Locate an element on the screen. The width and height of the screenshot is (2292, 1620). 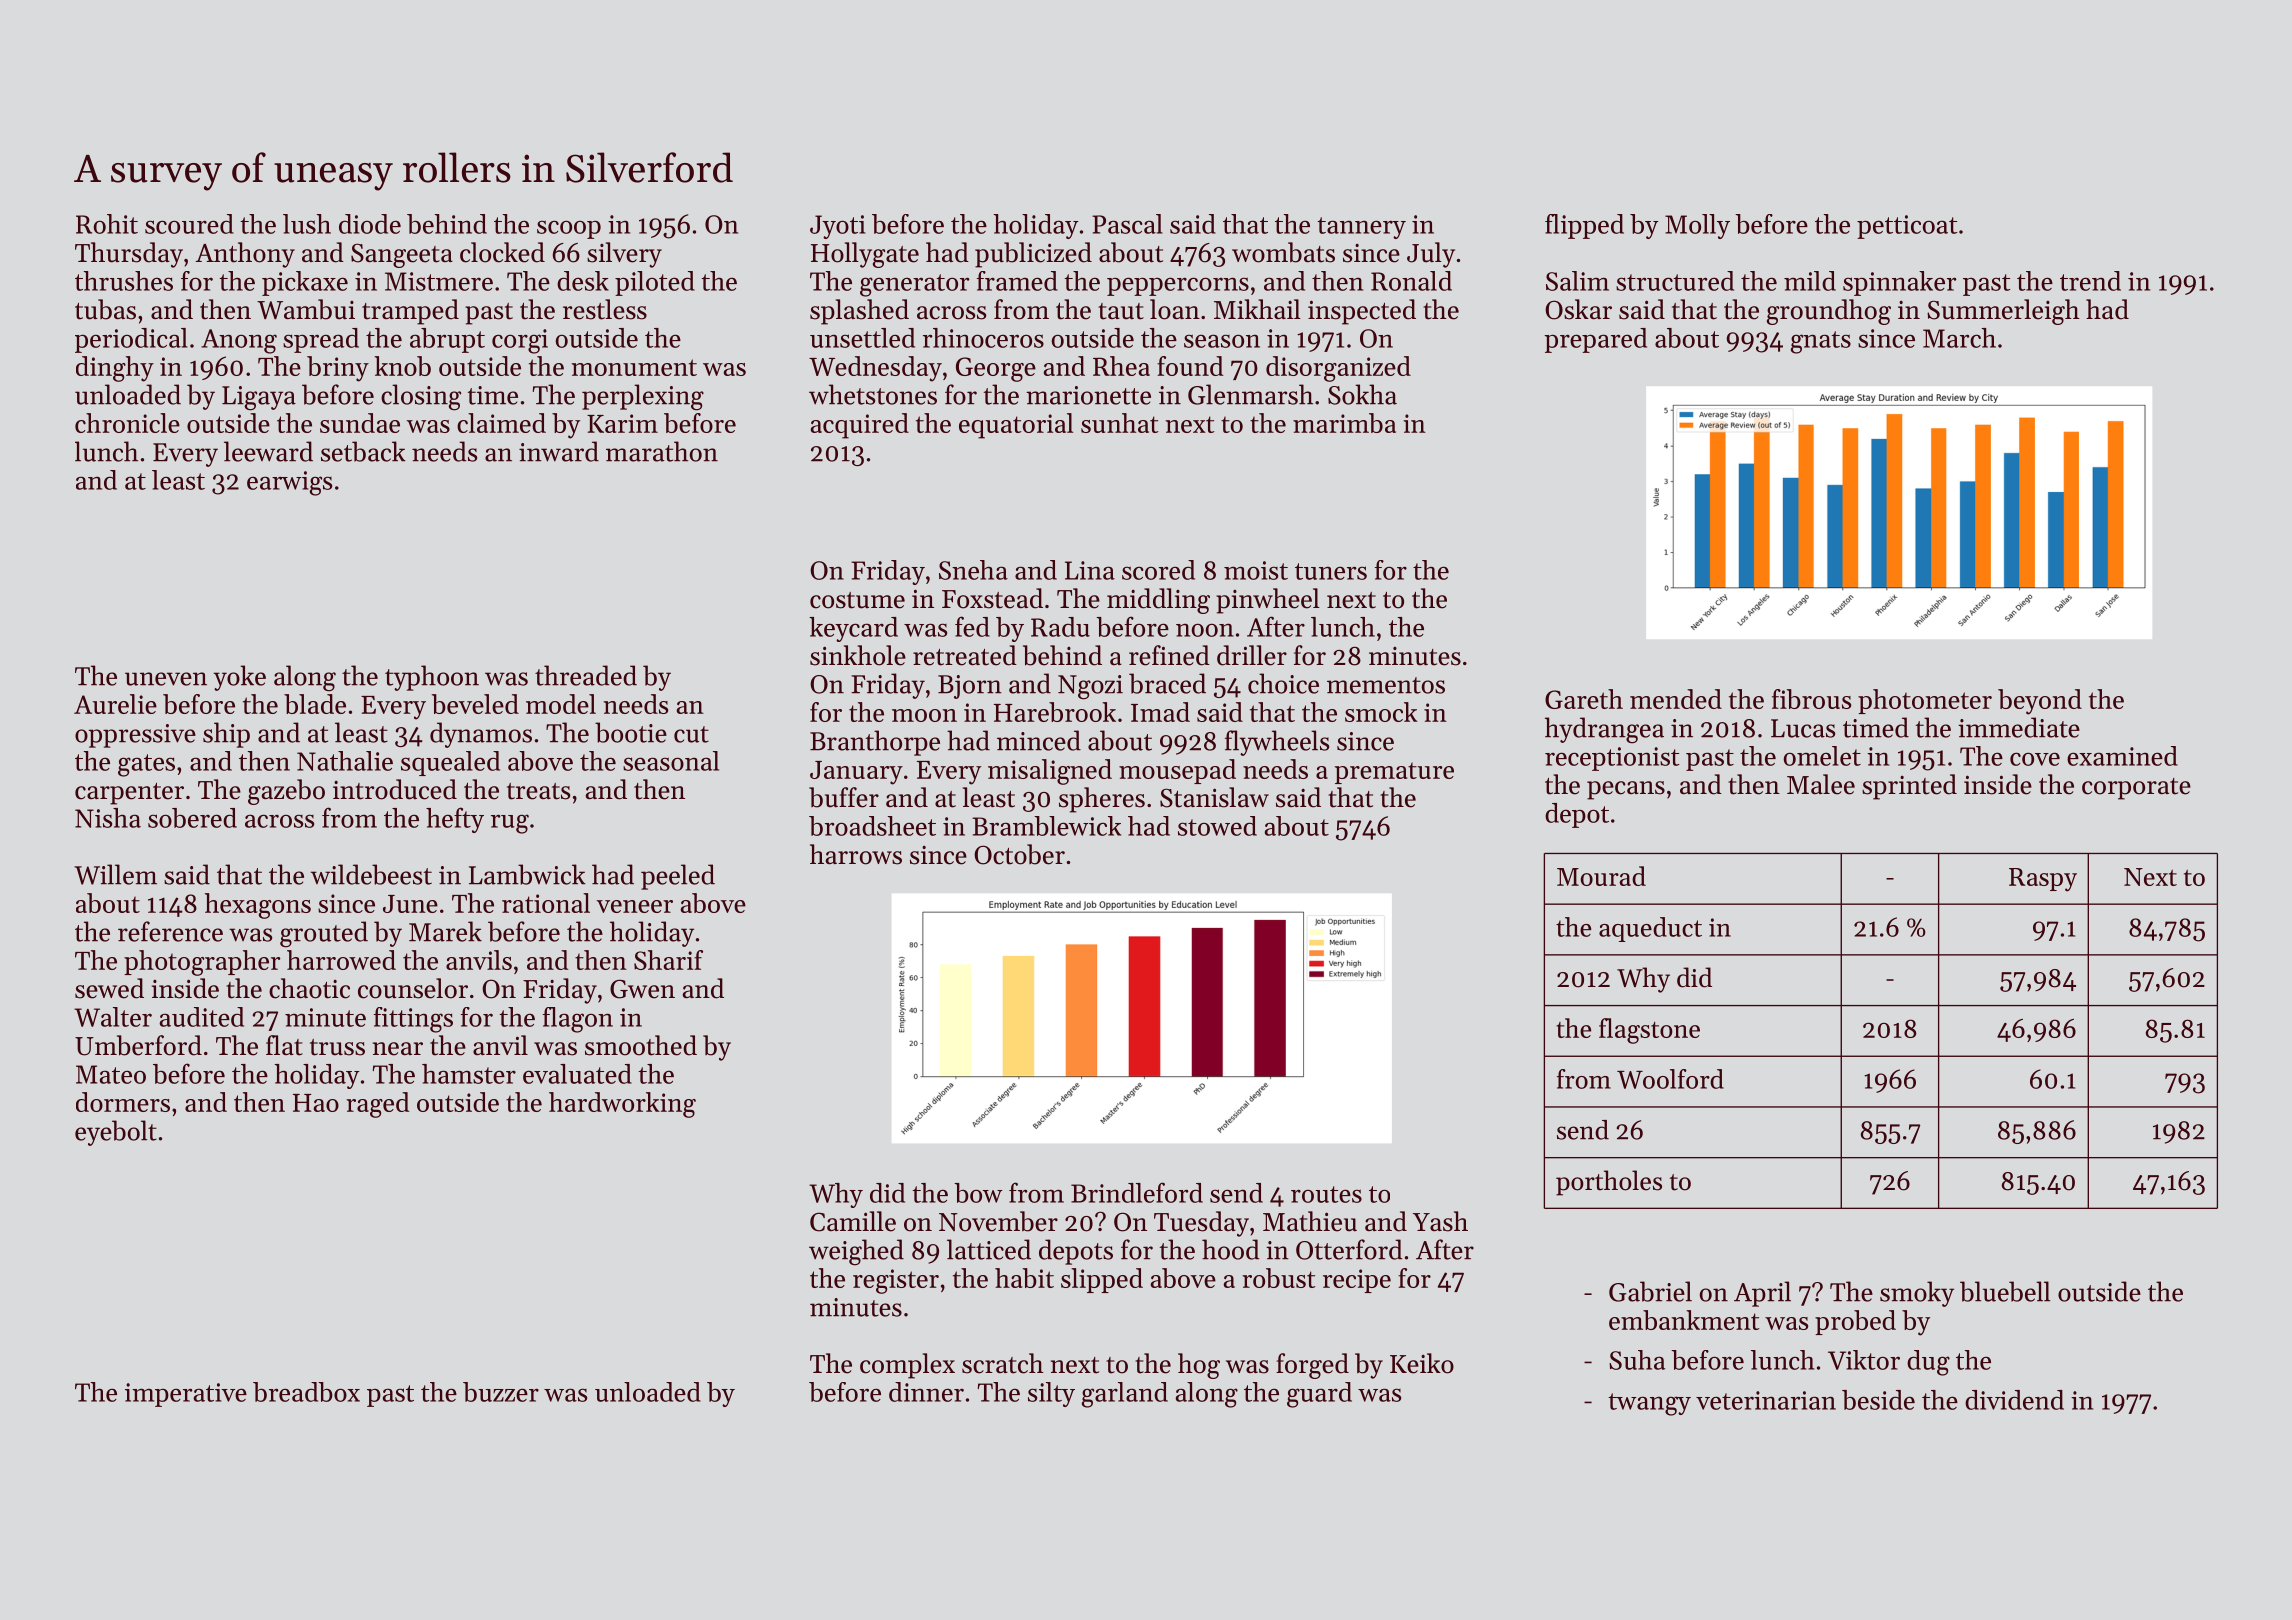
Jyoti is located at coordinates (837, 227).
